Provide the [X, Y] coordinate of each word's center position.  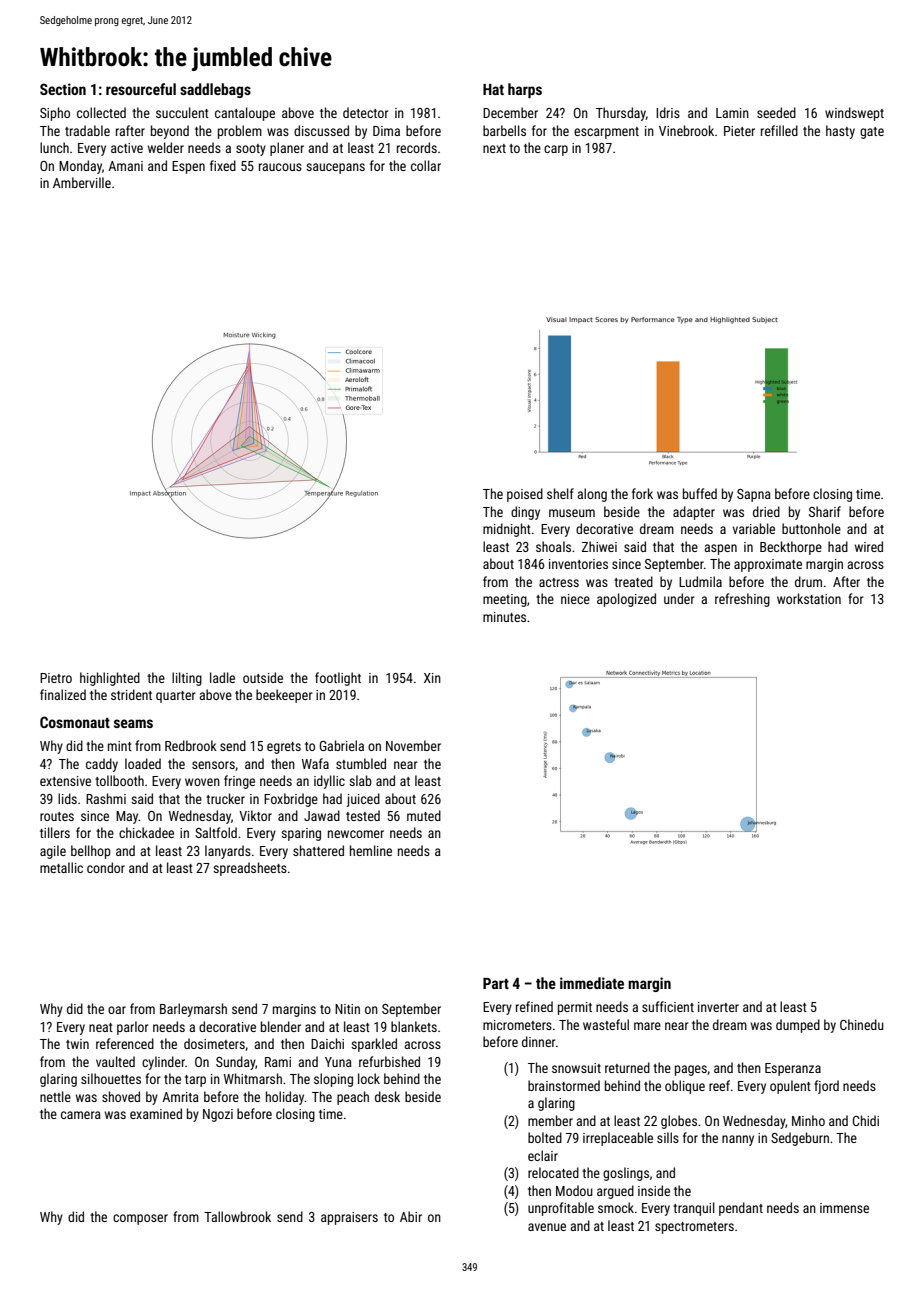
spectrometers [694, 1228]
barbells [504, 130]
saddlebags [215, 90]
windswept [854, 114]
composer [140, 1219]
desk [387, 1096]
